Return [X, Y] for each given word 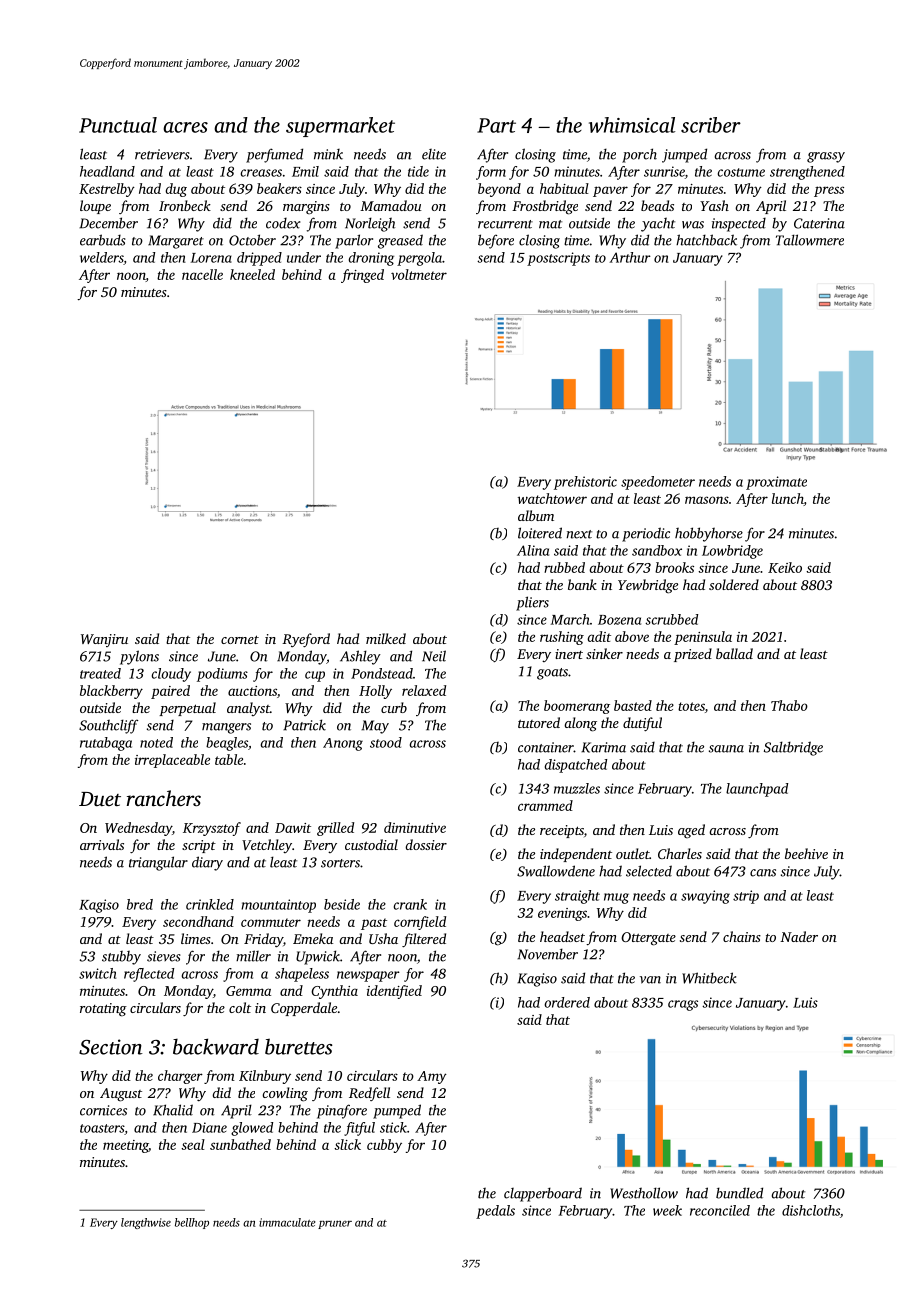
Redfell [369, 1094]
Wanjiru [104, 640]
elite [434, 154]
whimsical [632, 125]
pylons [139, 657]
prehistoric [585, 483]
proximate [776, 483]
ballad [734, 653]
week [667, 1210]
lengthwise [146, 1223]
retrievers [162, 154]
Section [111, 1047]
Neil [434, 656]
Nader [799, 936]
